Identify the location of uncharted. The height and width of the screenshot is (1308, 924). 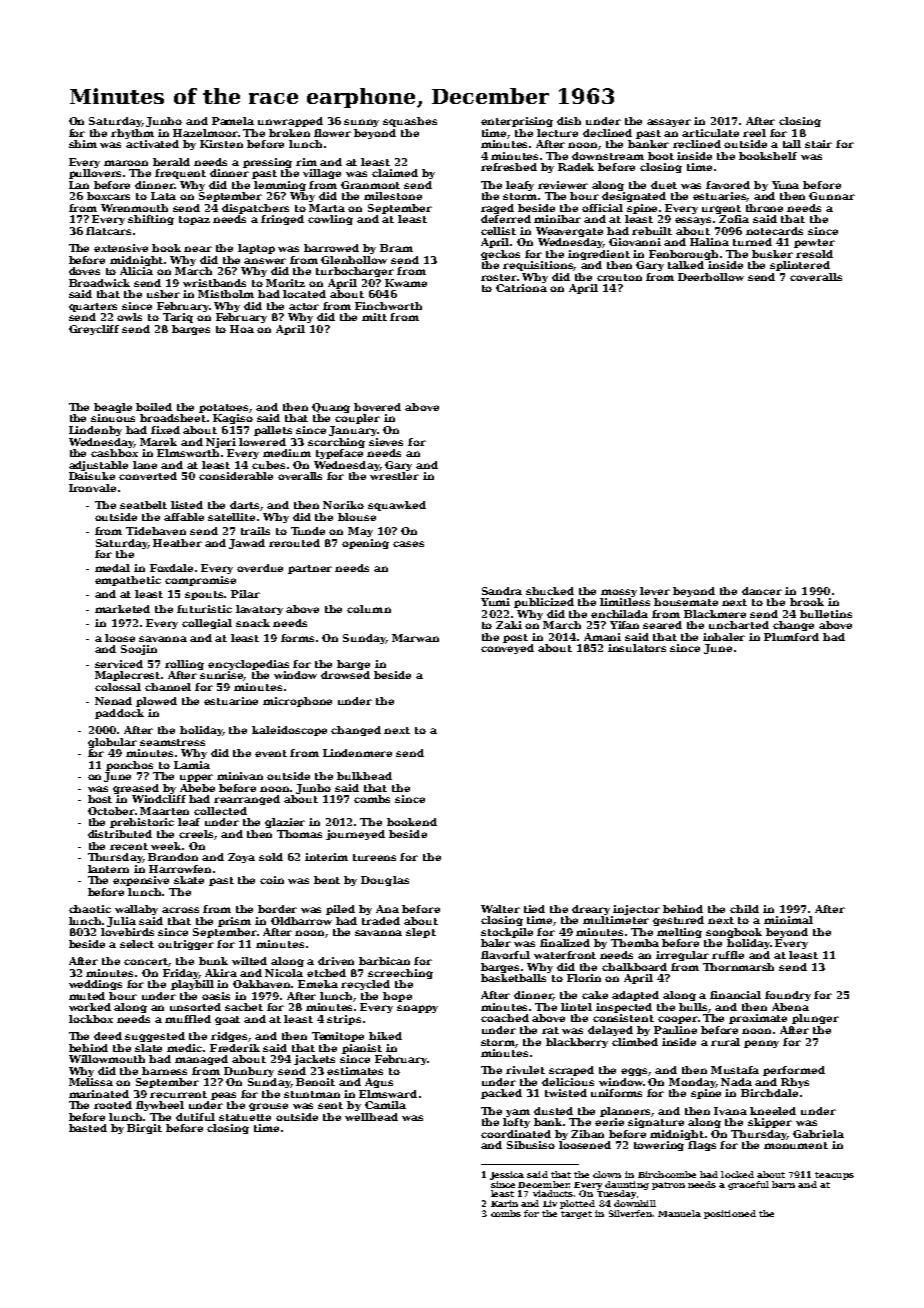
(739, 625).
